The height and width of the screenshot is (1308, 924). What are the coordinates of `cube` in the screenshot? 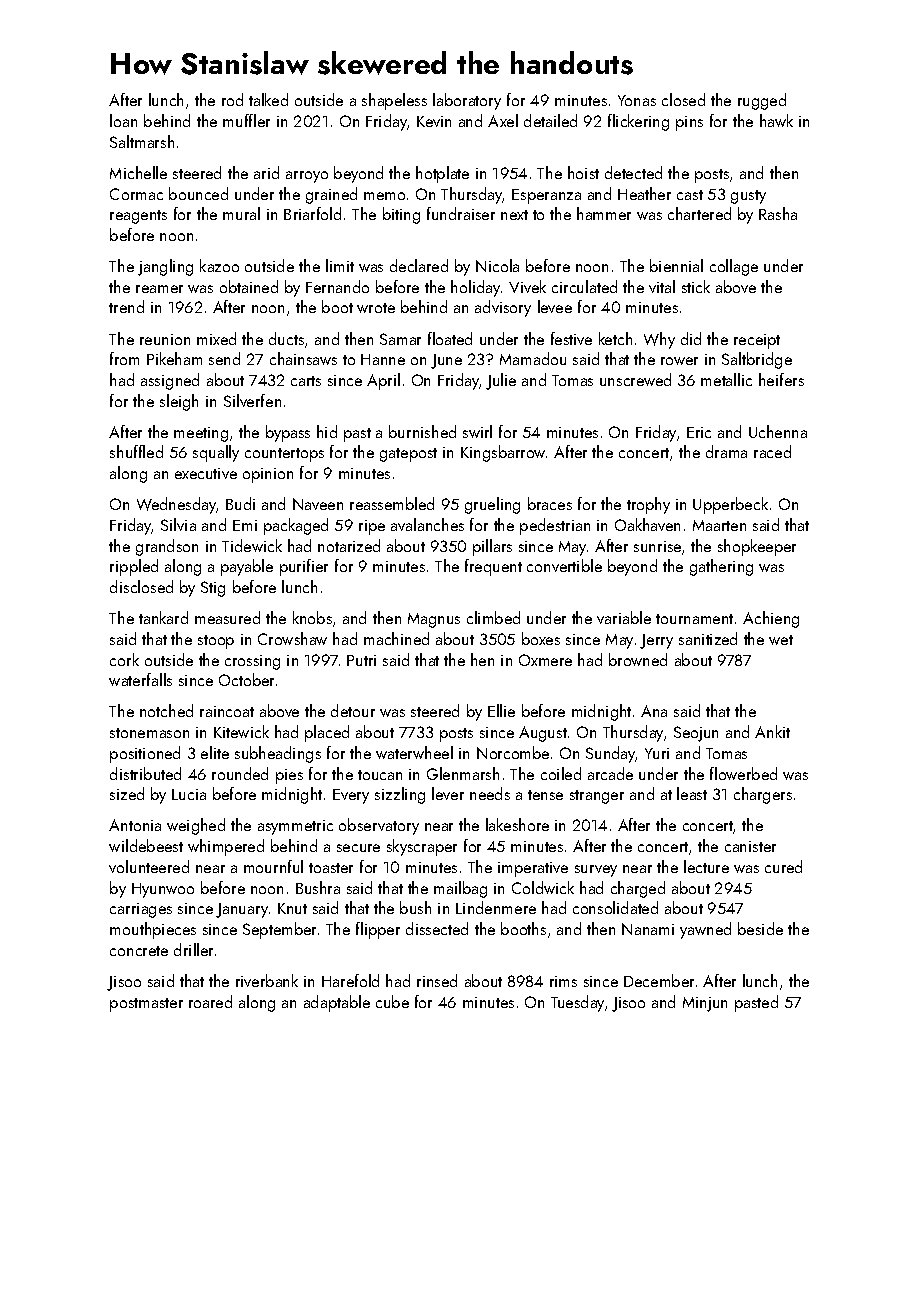 It's located at (392, 1001).
